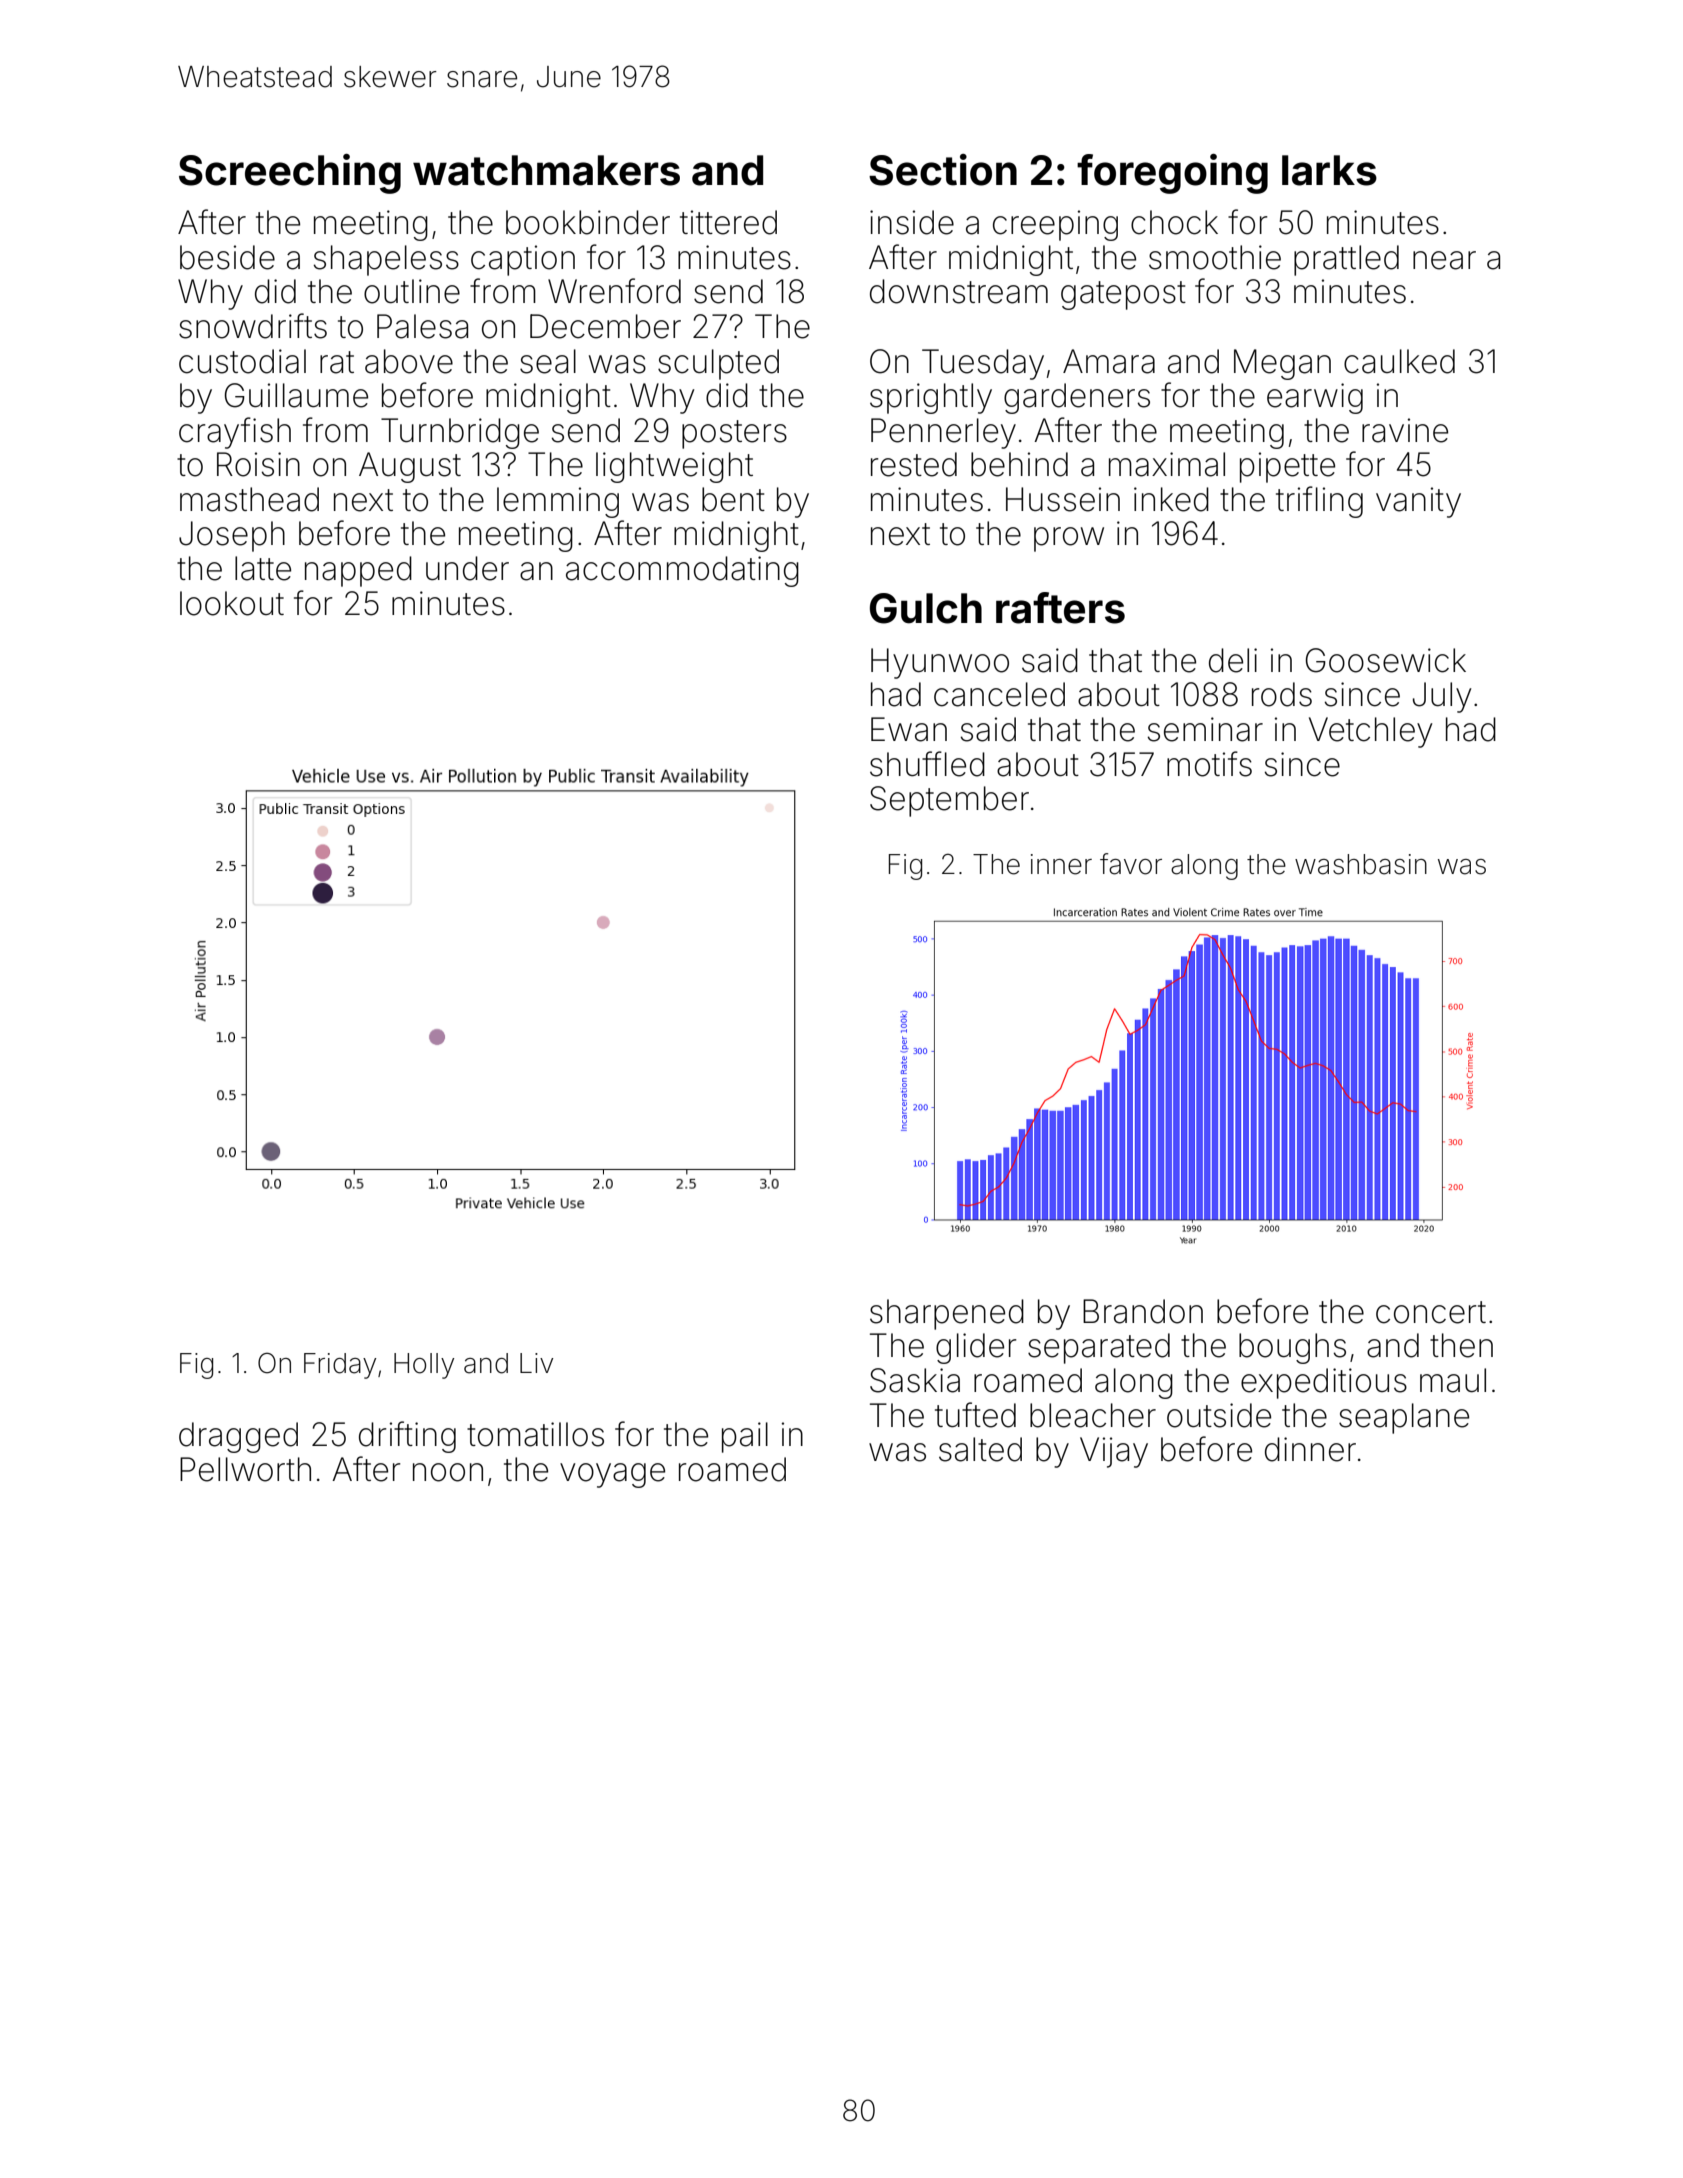  Describe the element at coordinates (1405, 430) in the screenshot. I see `ravine` at that location.
